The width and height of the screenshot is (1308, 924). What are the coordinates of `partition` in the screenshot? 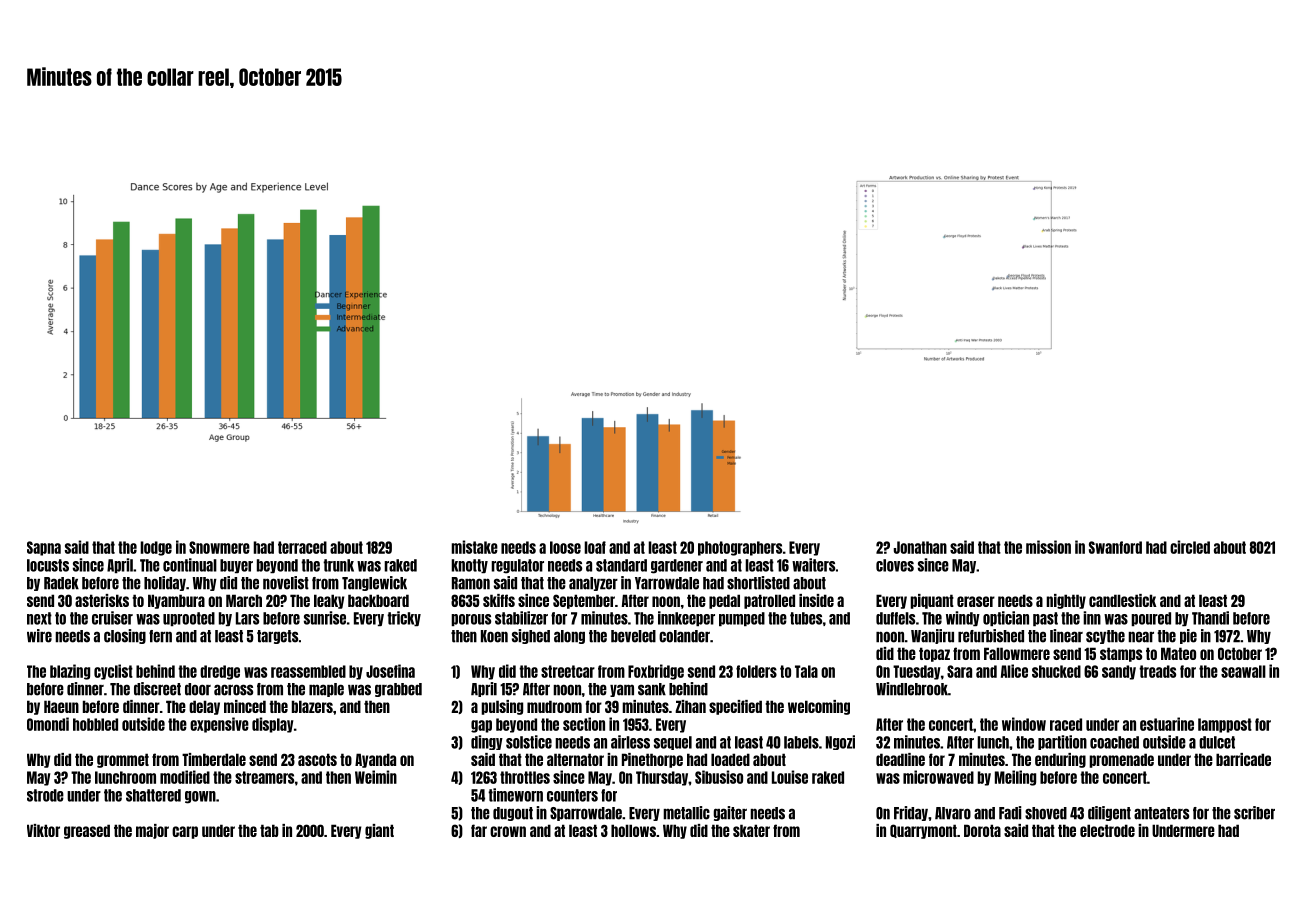 It's located at (1062, 742).
